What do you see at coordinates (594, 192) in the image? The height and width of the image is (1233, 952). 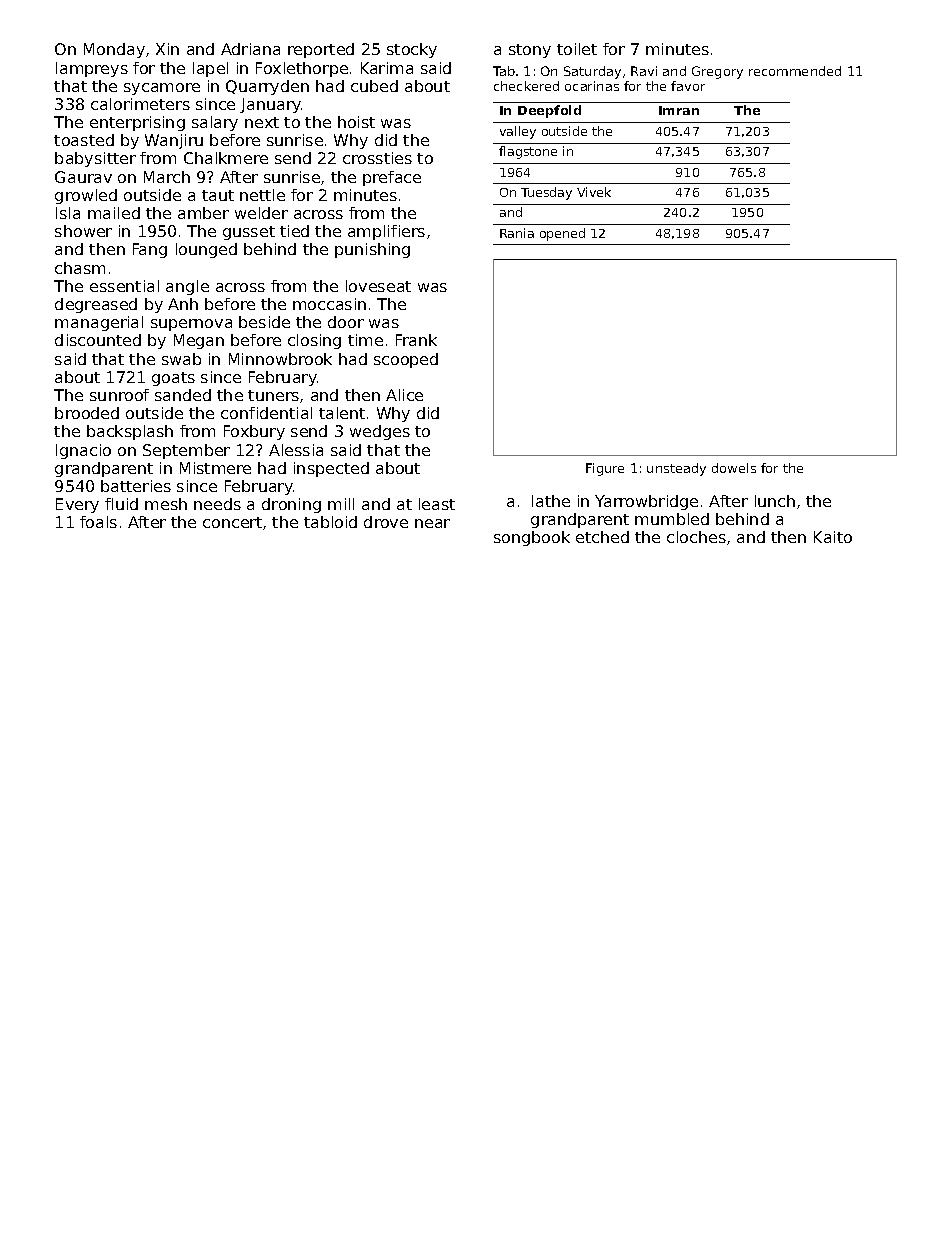 I see `Vivek` at bounding box center [594, 192].
